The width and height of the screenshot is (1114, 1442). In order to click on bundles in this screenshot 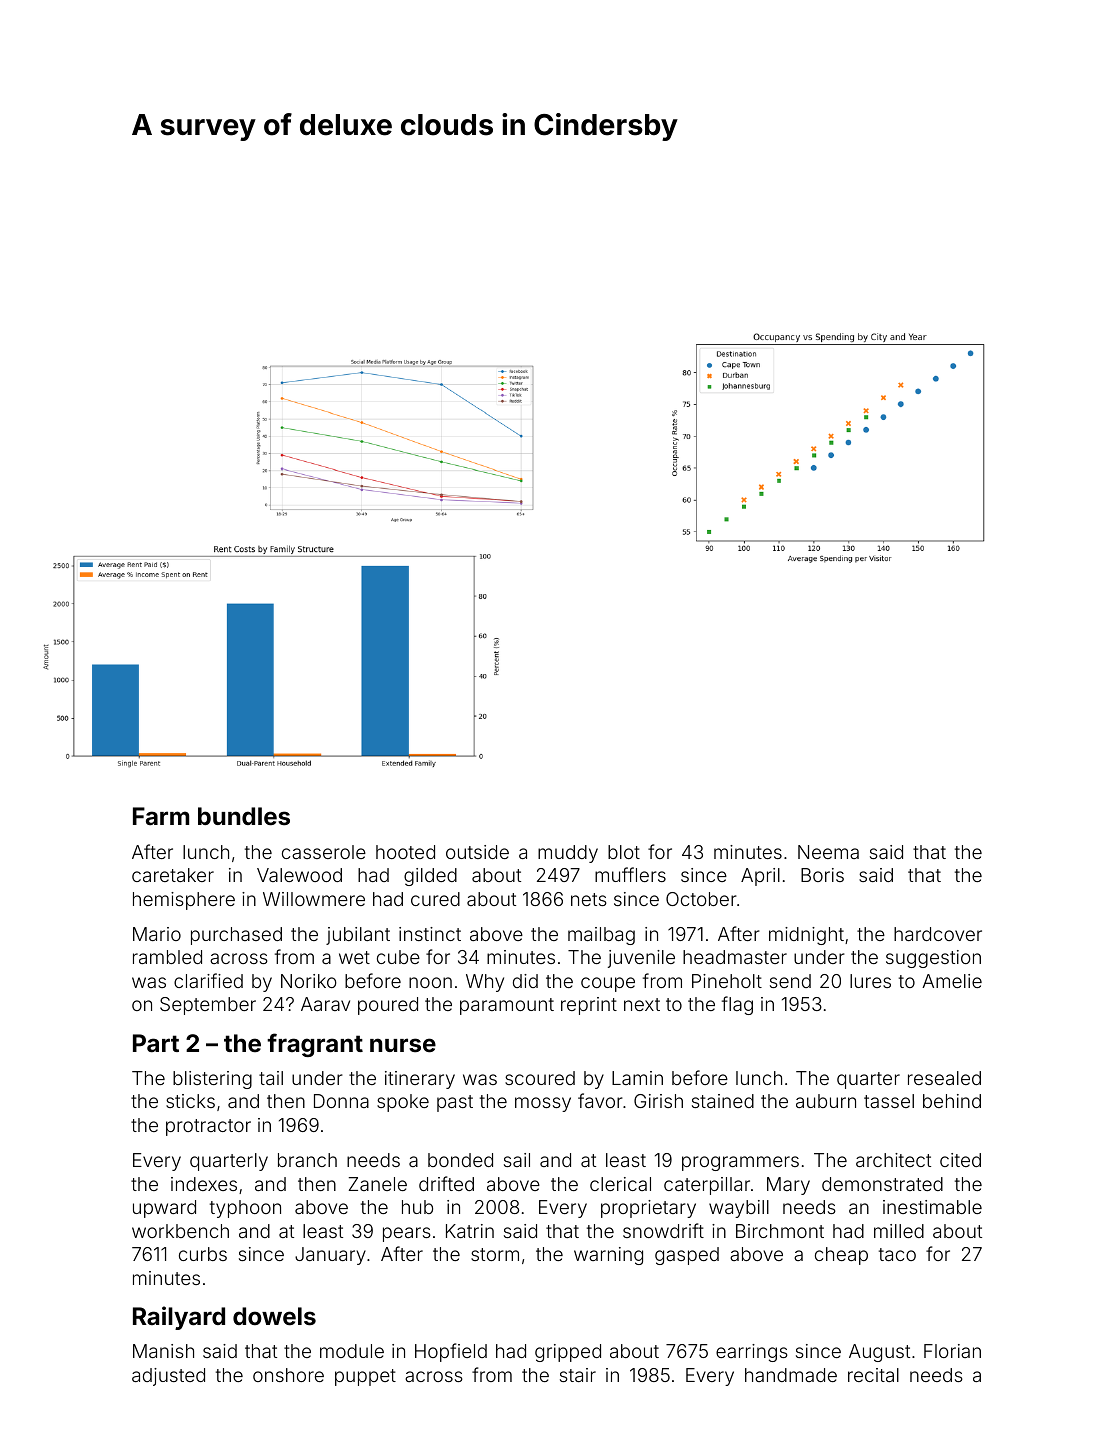, I will do `click(244, 816)`.
